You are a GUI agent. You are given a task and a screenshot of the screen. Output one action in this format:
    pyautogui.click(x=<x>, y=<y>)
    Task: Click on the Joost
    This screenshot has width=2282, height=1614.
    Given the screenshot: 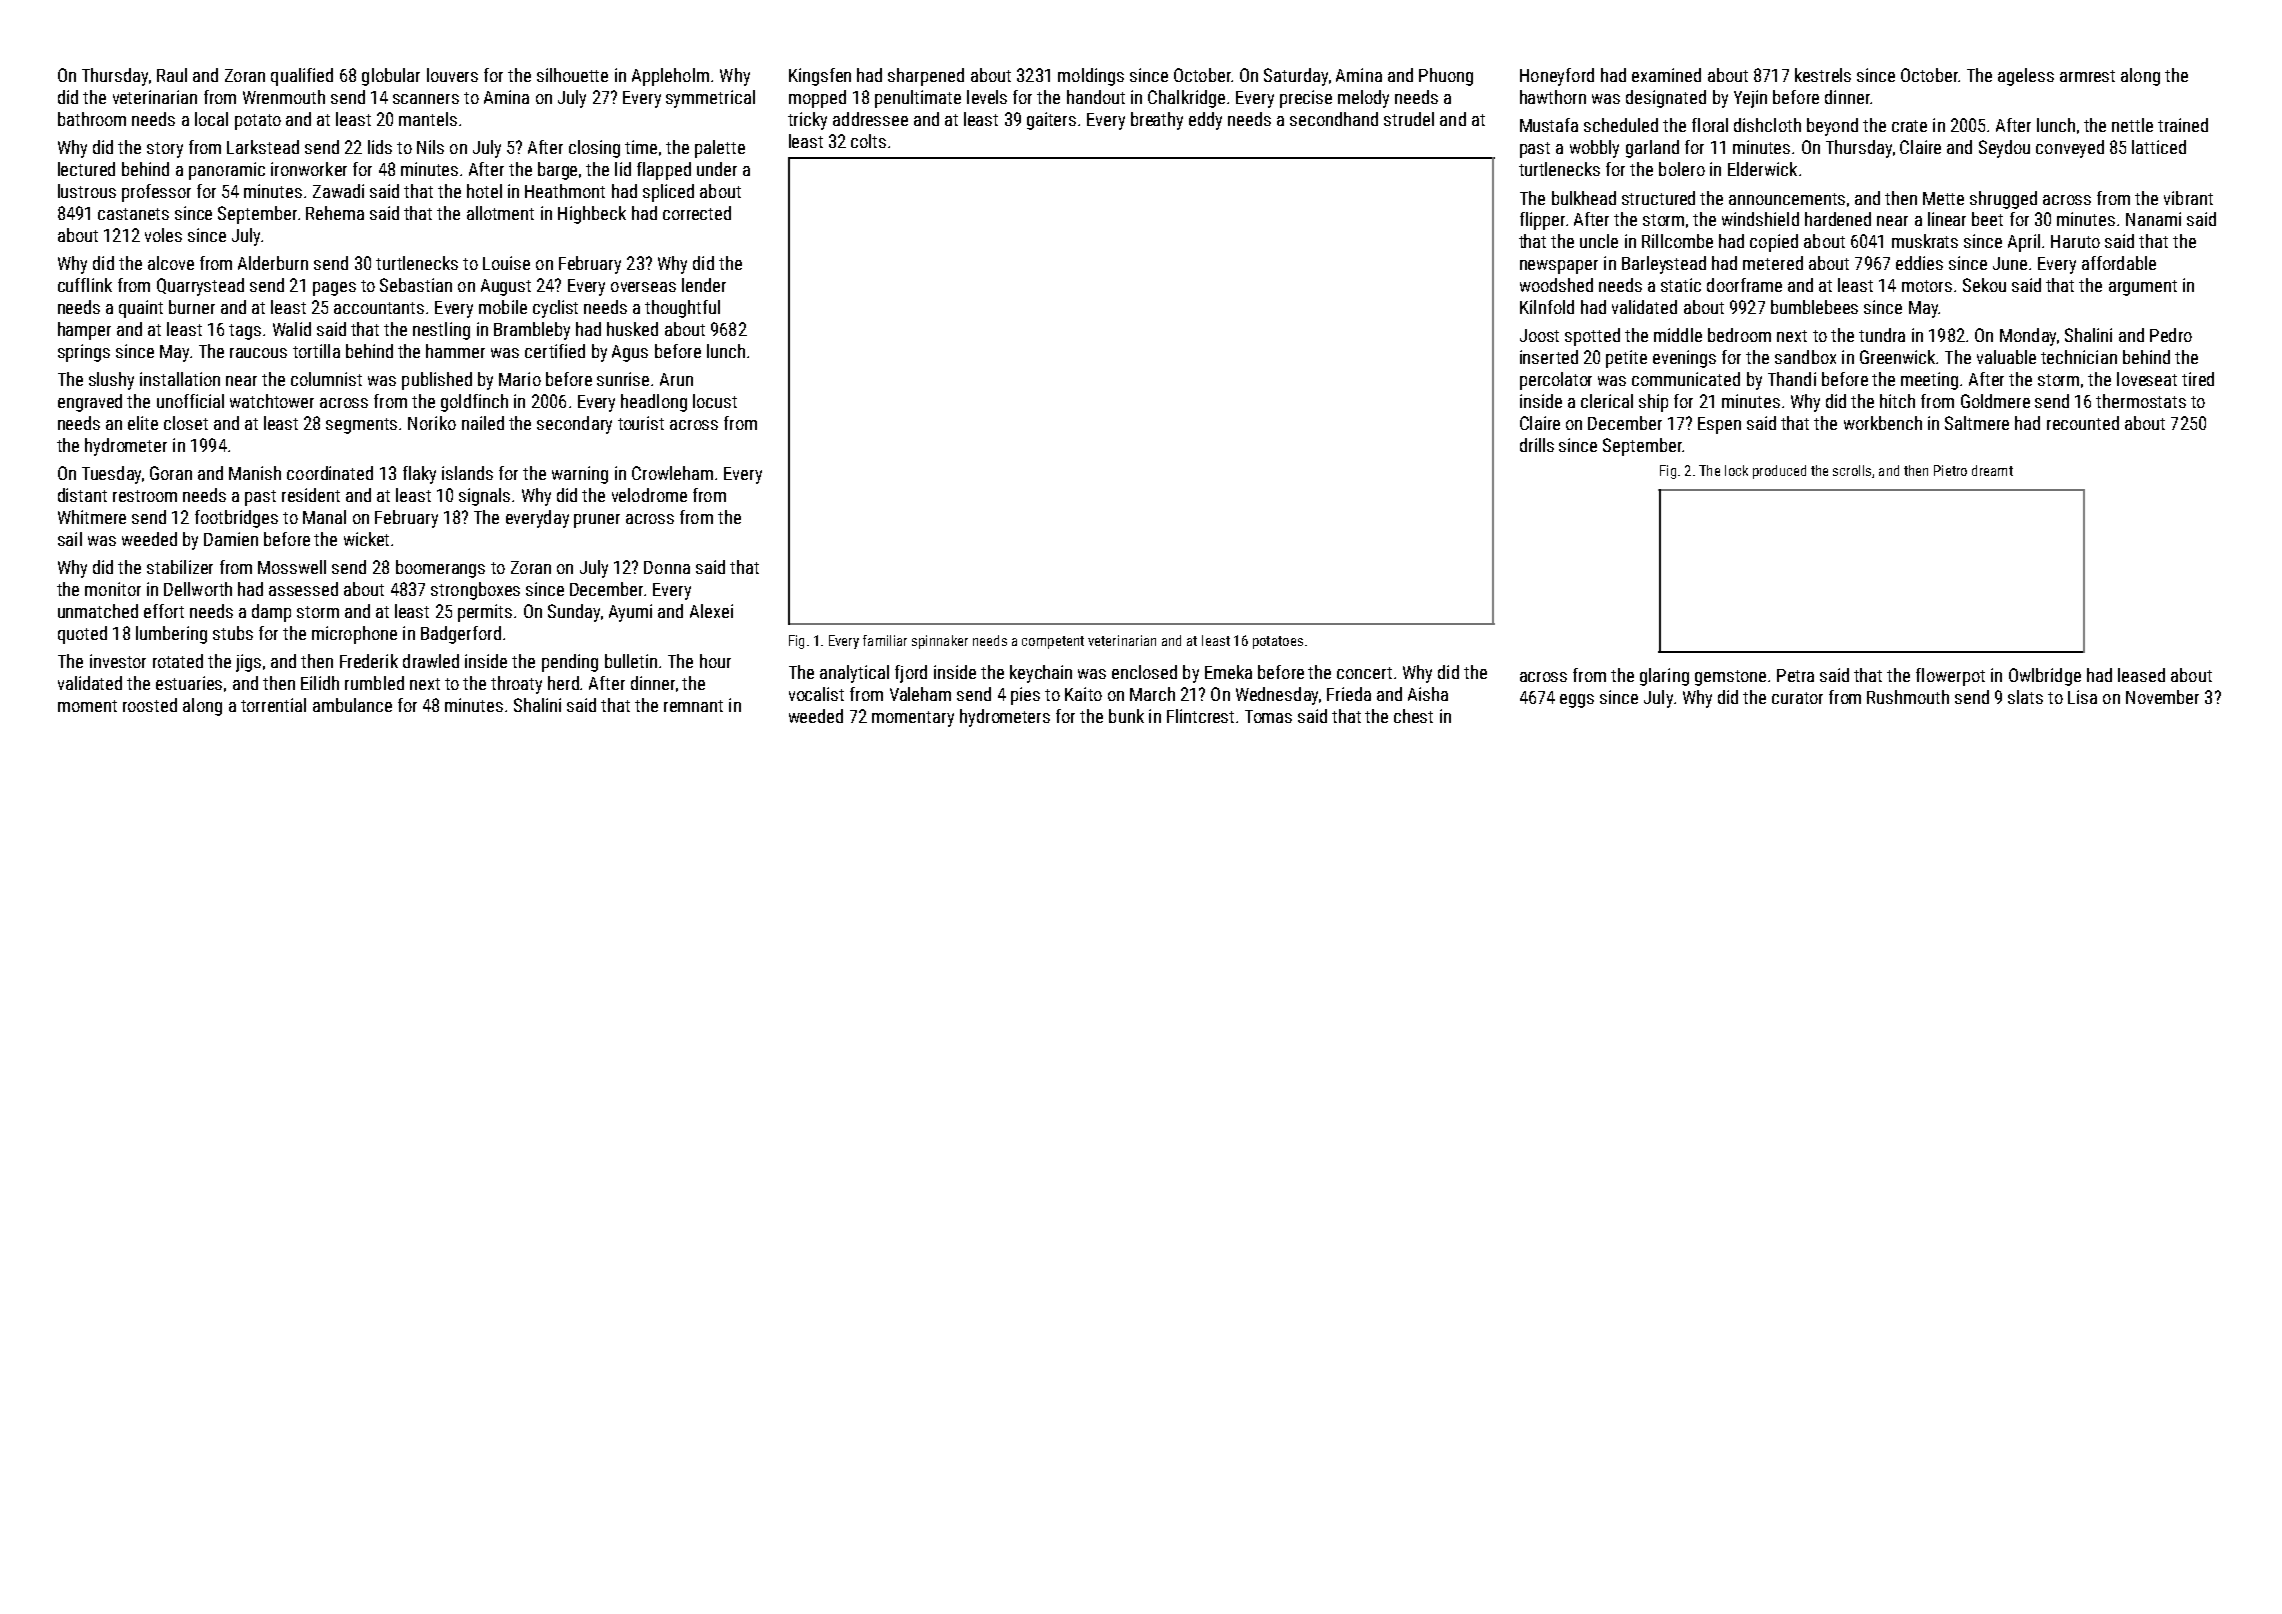 What is the action you would take?
    pyautogui.click(x=1539, y=335)
